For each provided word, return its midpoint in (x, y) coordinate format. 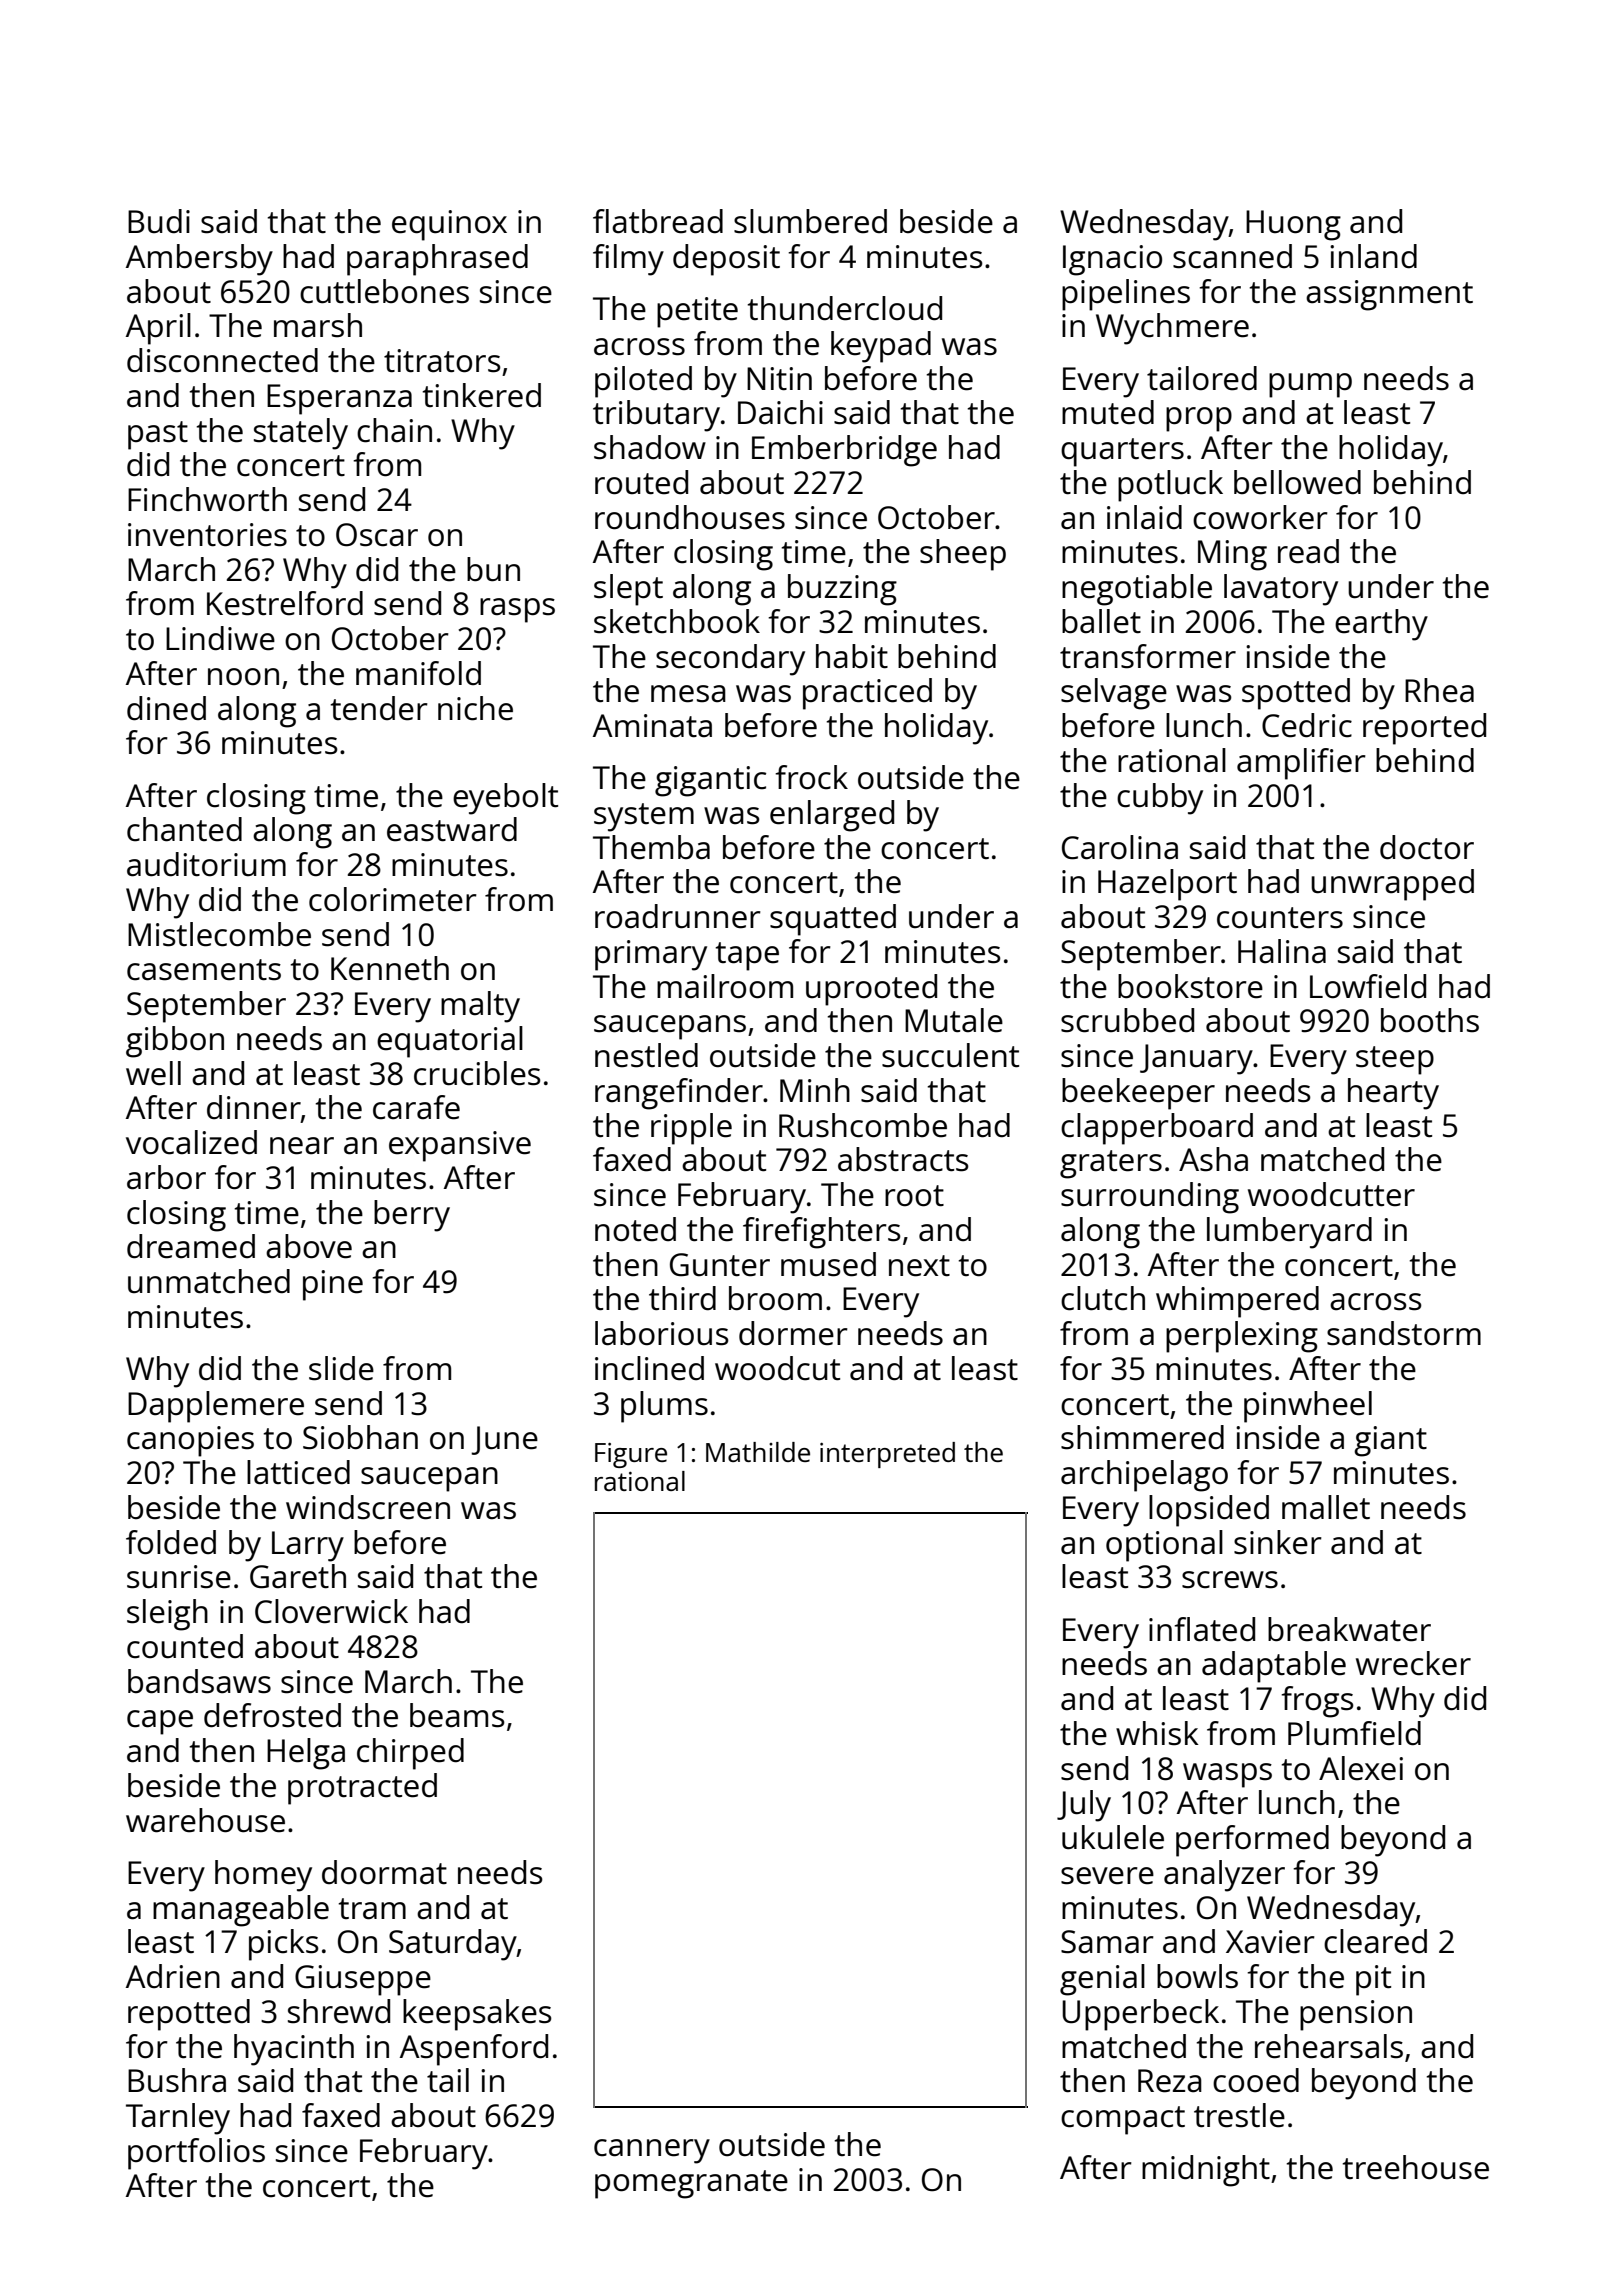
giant (1390, 1441)
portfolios (196, 2154)
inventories (207, 535)
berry (412, 1216)
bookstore (1190, 986)
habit (852, 656)
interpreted (887, 1455)
